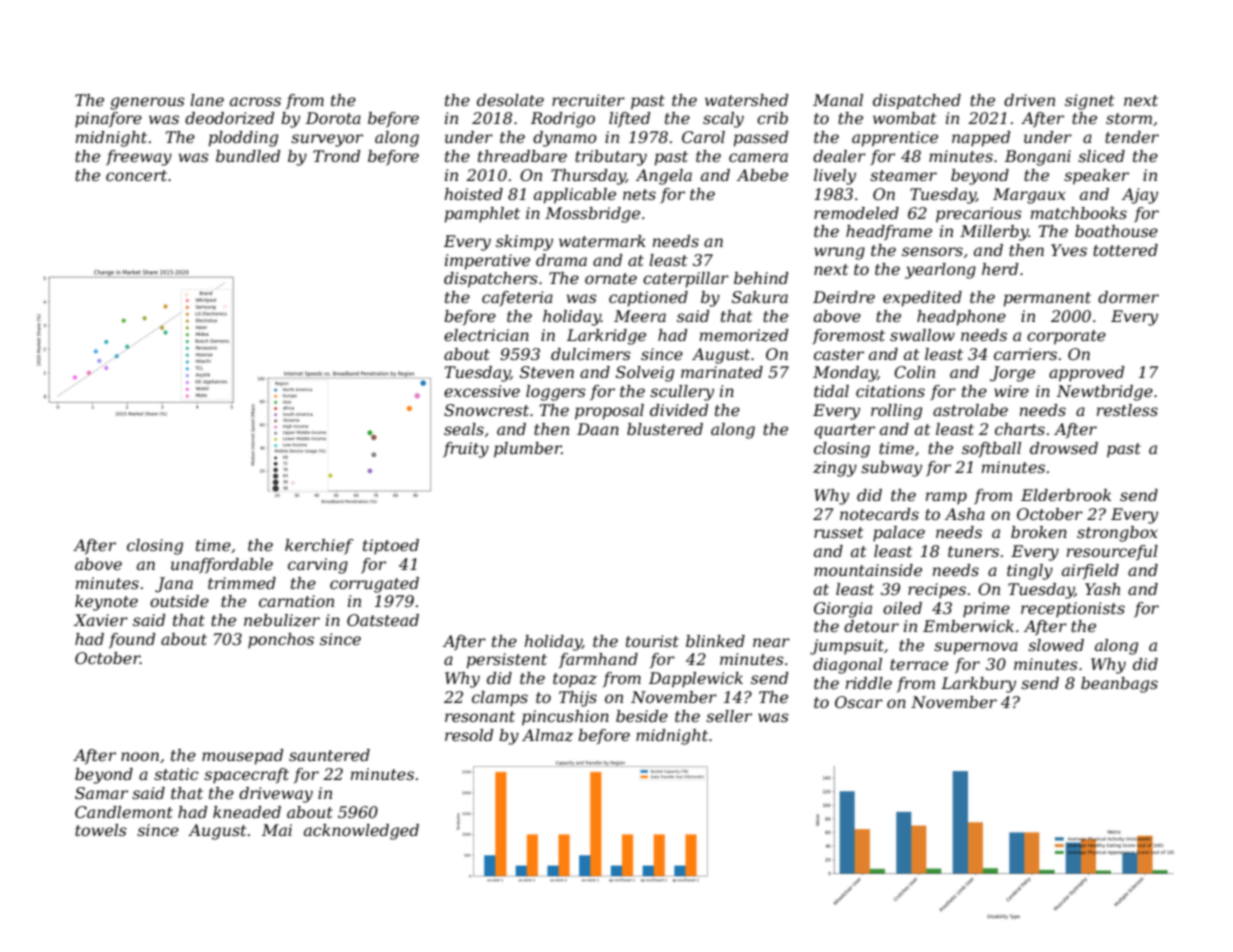 The width and height of the image is (1233, 952). Describe the element at coordinates (464, 429) in the image. I see `seals` at that location.
